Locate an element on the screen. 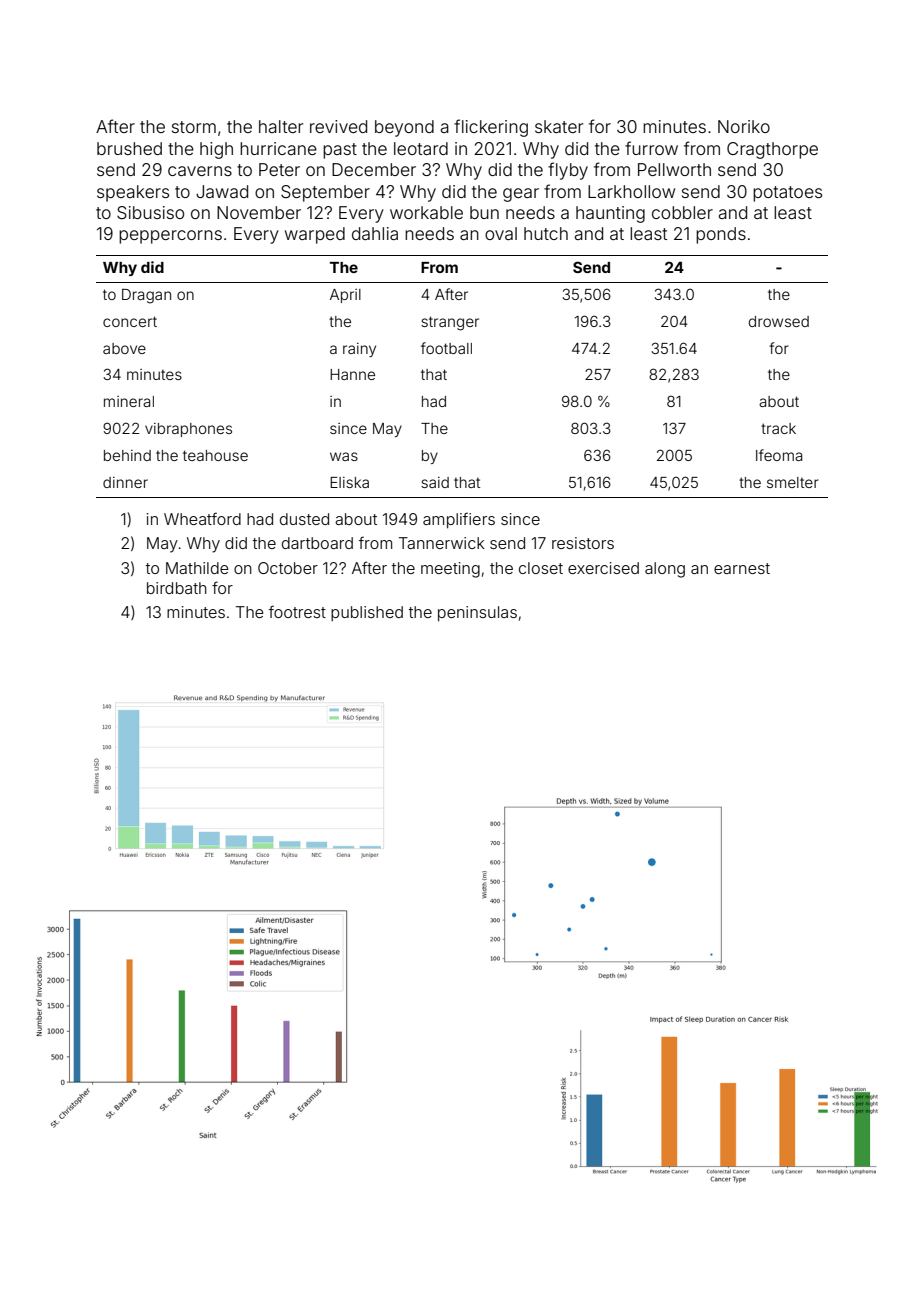  hutch is located at coordinates (546, 233).
